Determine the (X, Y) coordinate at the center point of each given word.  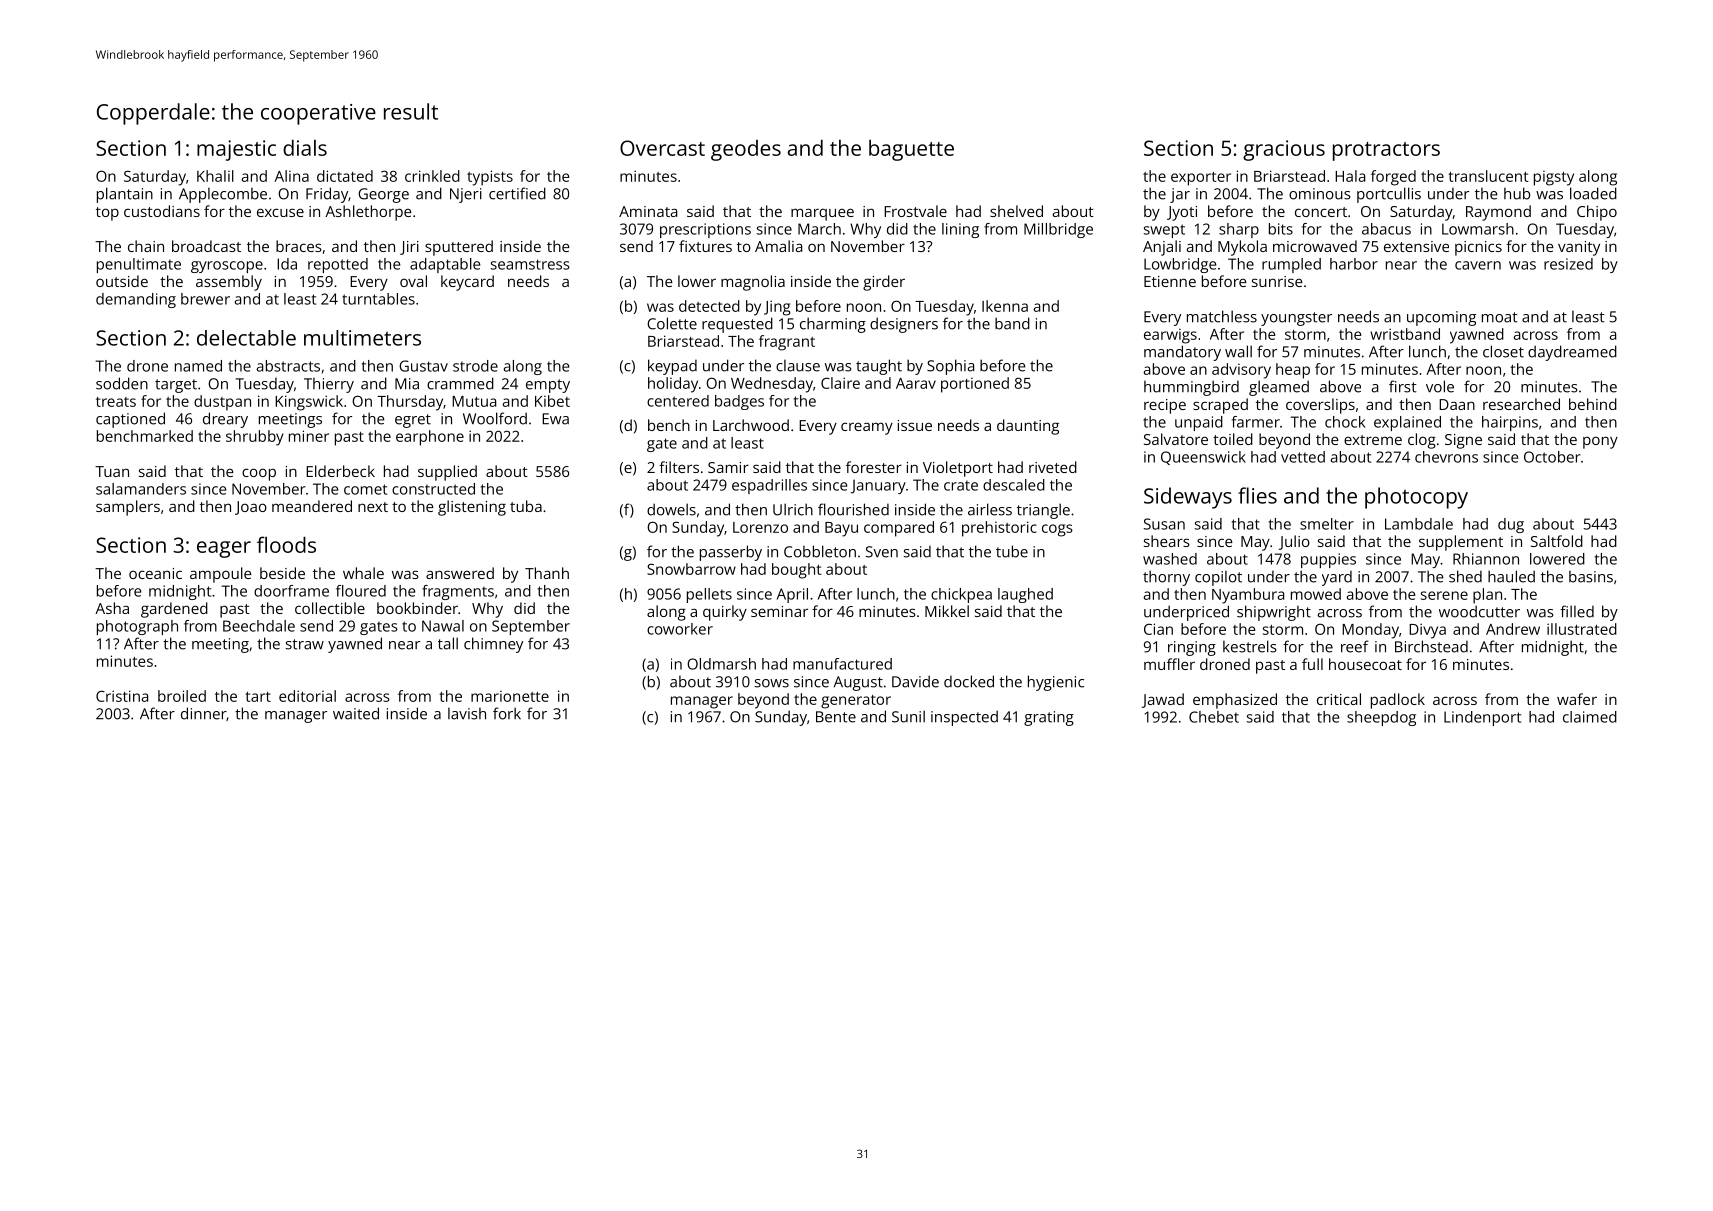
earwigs (1170, 336)
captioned (130, 420)
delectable (246, 338)
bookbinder (417, 608)
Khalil (215, 176)
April (792, 595)
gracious (1284, 150)
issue (915, 425)
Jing (777, 308)
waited (356, 713)
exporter (1201, 179)
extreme (1373, 440)
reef (1355, 646)
